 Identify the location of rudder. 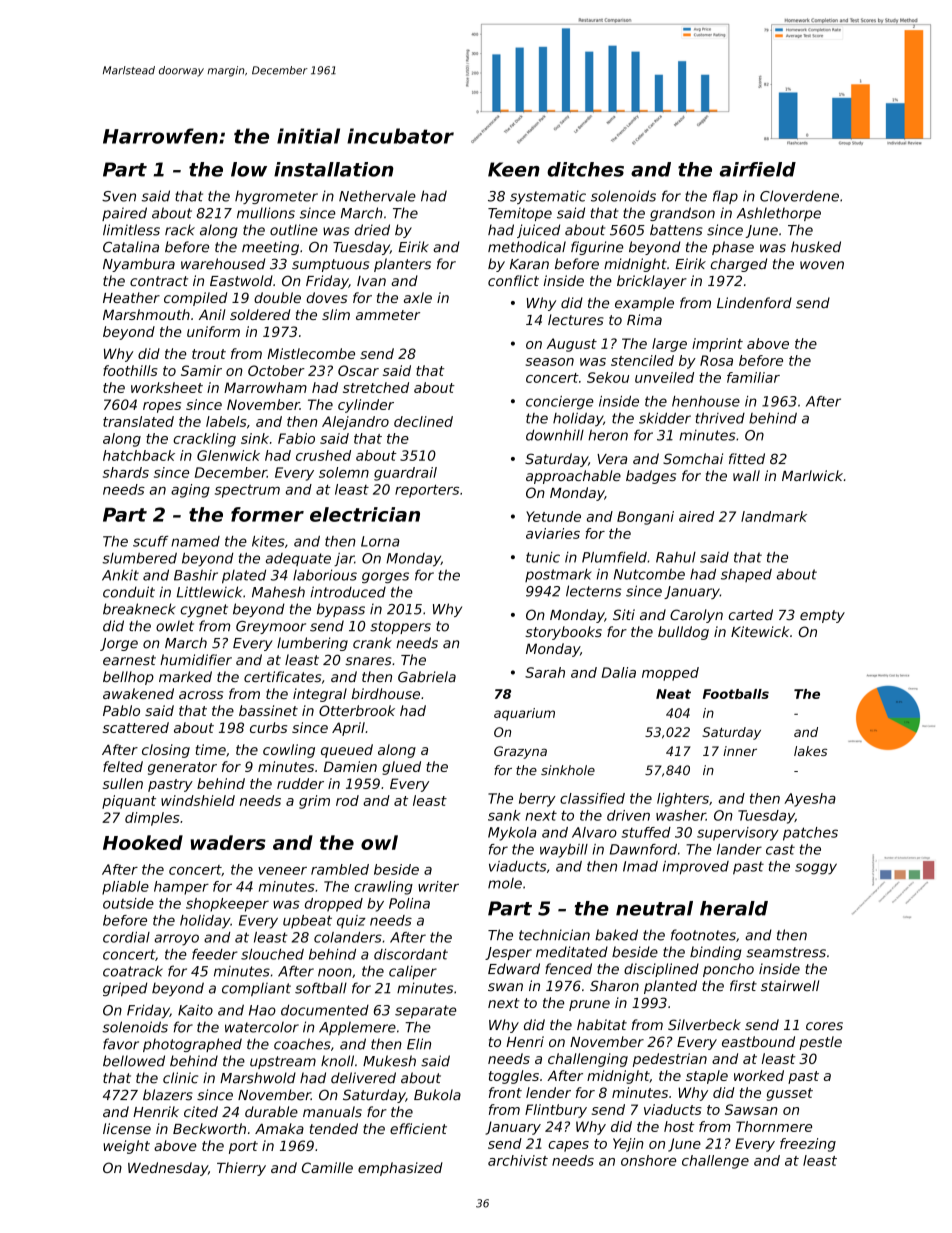
(300, 783).
